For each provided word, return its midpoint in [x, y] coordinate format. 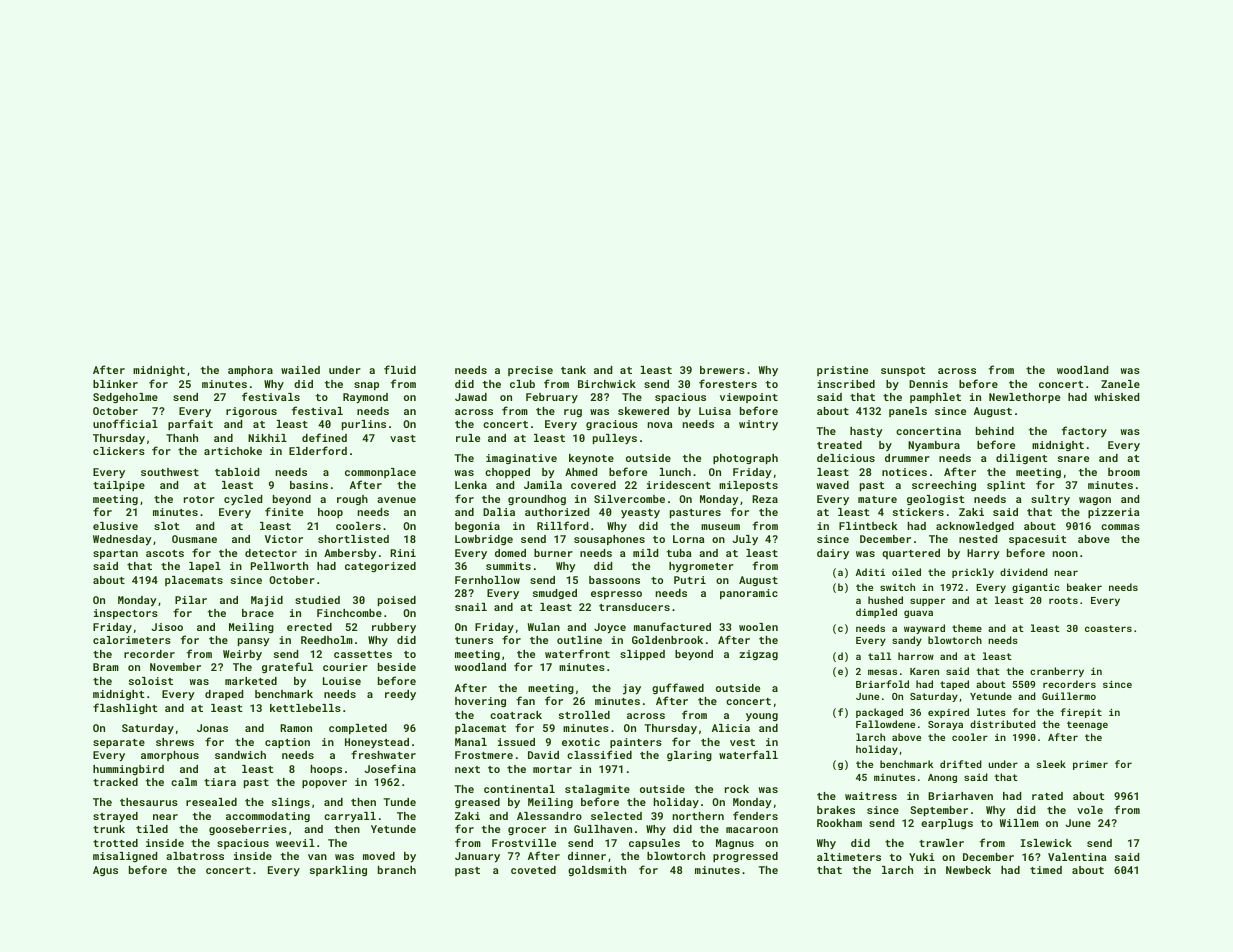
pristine [842, 371]
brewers [722, 370]
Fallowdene [885, 724]
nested [978, 539]
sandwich [240, 755]
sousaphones [609, 540]
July [745, 540]
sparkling [338, 871]
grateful [287, 667]
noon [1065, 554]
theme [967, 628]
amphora [250, 371]
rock [737, 789]
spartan [115, 554]
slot [167, 526]
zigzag [758, 655]
